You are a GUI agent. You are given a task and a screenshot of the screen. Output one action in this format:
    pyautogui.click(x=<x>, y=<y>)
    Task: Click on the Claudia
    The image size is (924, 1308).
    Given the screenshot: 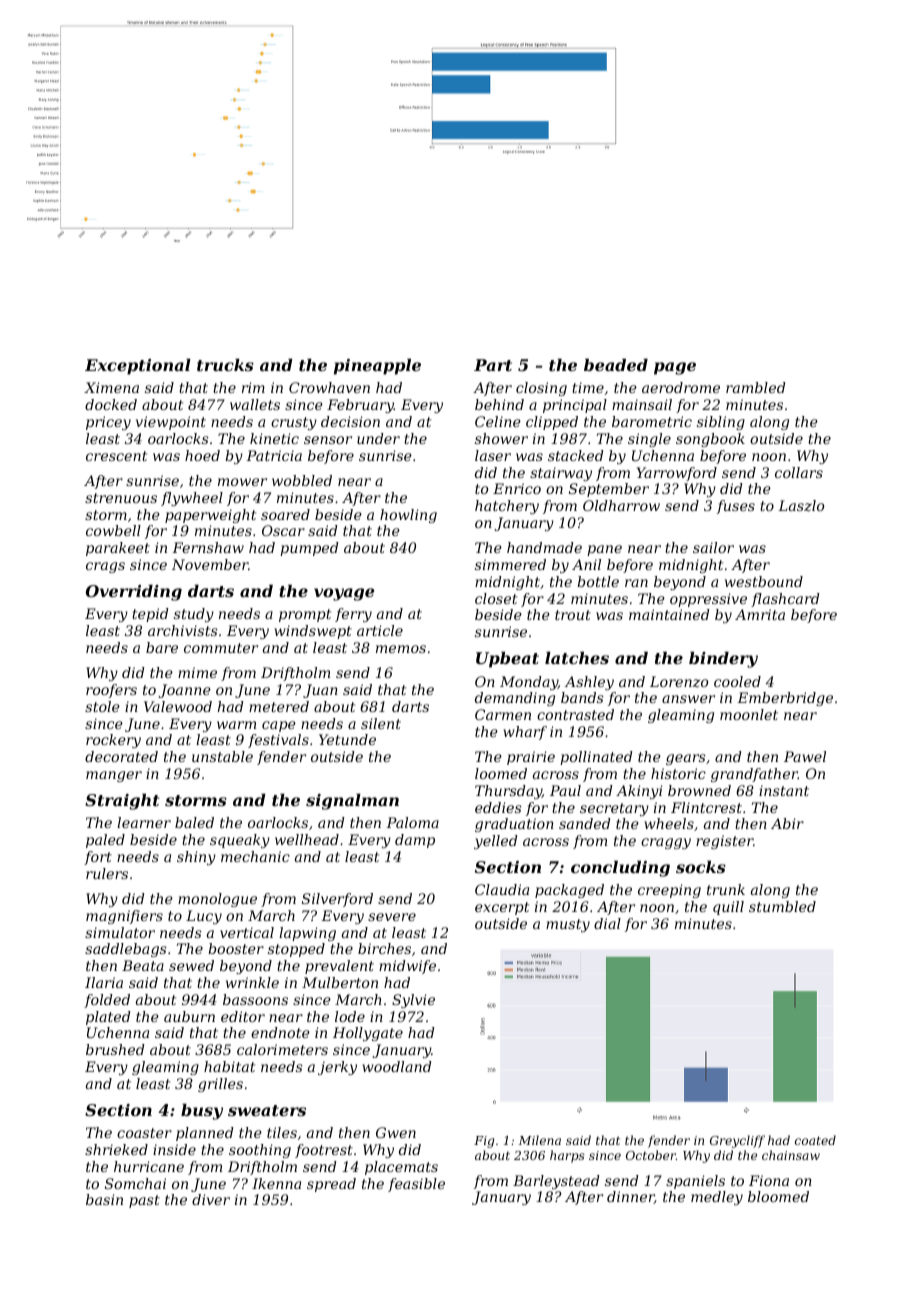 What is the action you would take?
    pyautogui.click(x=502, y=889)
